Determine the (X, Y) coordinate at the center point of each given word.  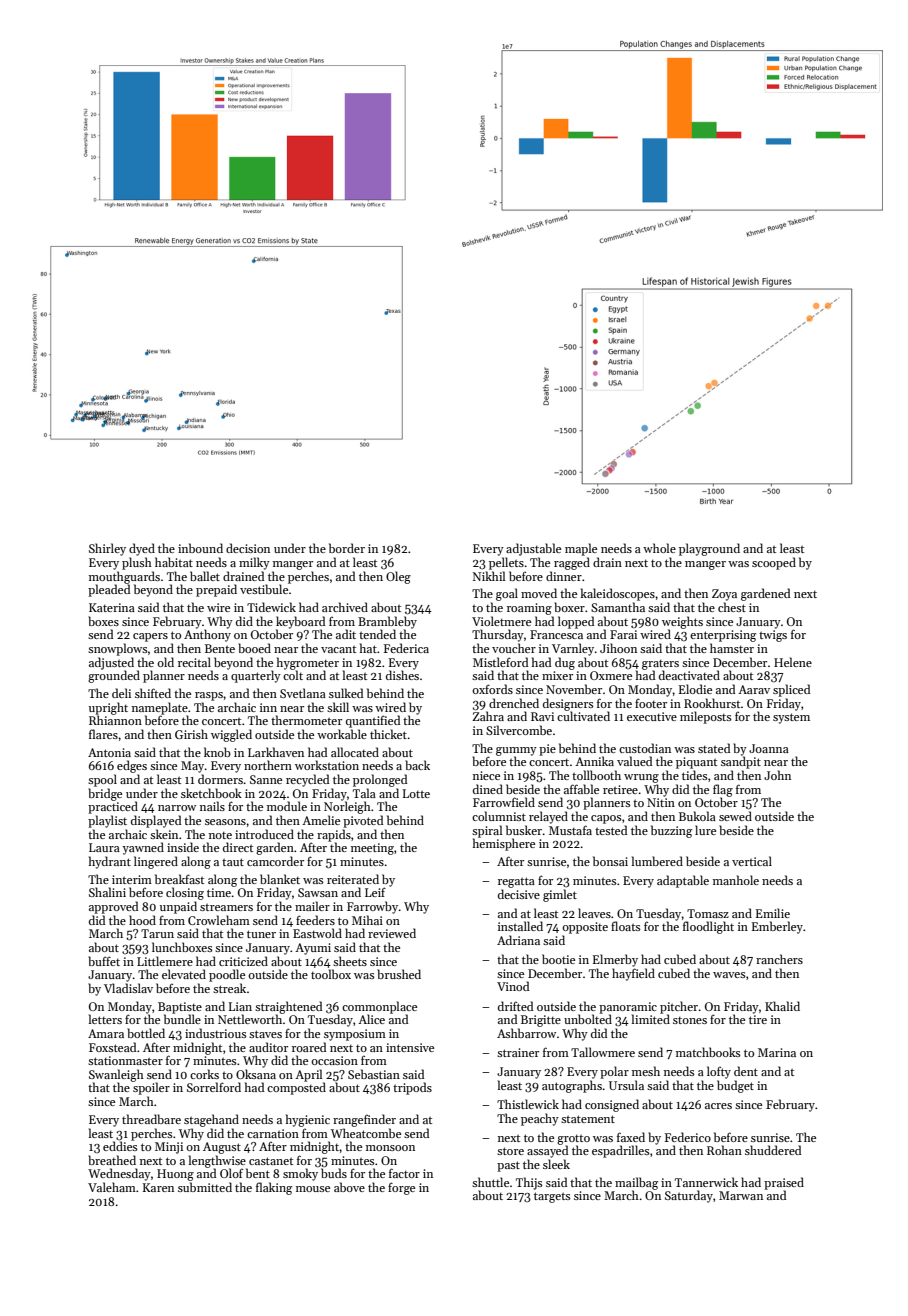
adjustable (533, 549)
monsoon (390, 1148)
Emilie (773, 913)
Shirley (107, 549)
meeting (372, 849)
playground (709, 549)
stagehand (211, 1120)
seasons (225, 822)
